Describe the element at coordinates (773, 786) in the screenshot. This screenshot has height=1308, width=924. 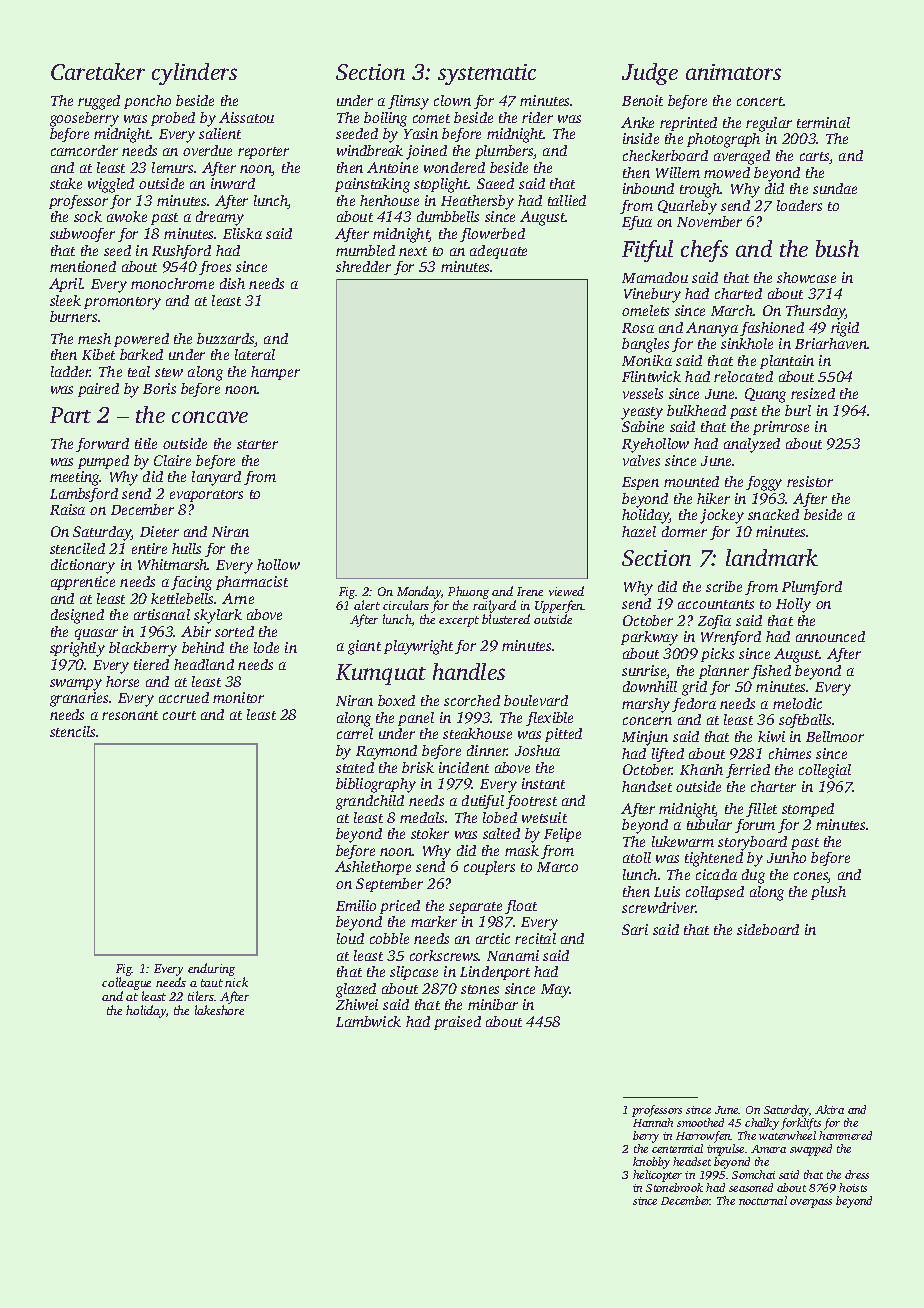
I see `charter` at that location.
